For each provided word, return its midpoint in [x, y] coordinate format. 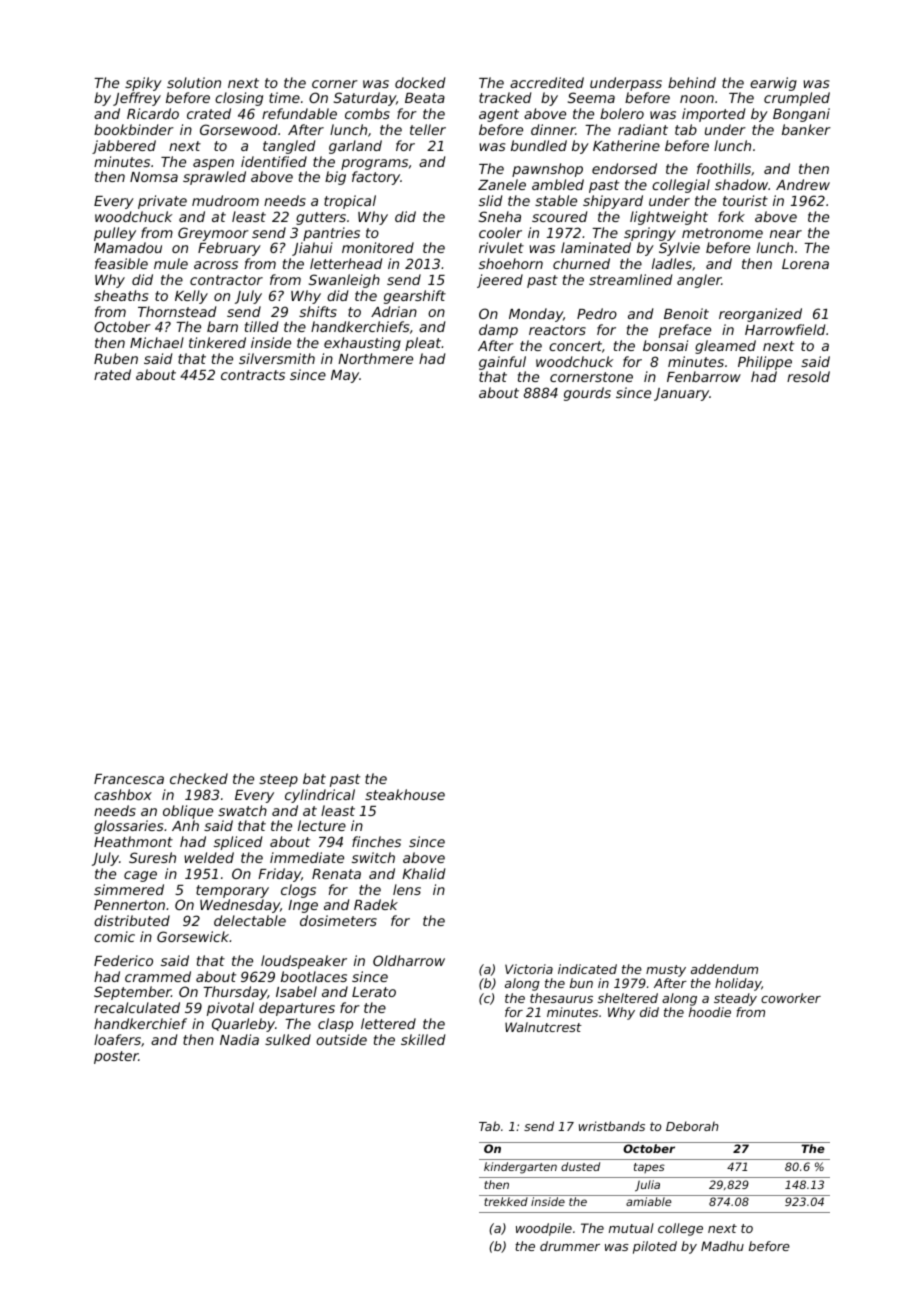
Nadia [239, 1039]
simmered [129, 889]
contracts [253, 375]
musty [666, 971]
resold [808, 376]
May [345, 376]
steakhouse [405, 794]
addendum [724, 969]
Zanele [502, 184]
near [786, 234]
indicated [587, 969]
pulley [115, 234]
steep [278, 780]
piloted [655, 1247]
